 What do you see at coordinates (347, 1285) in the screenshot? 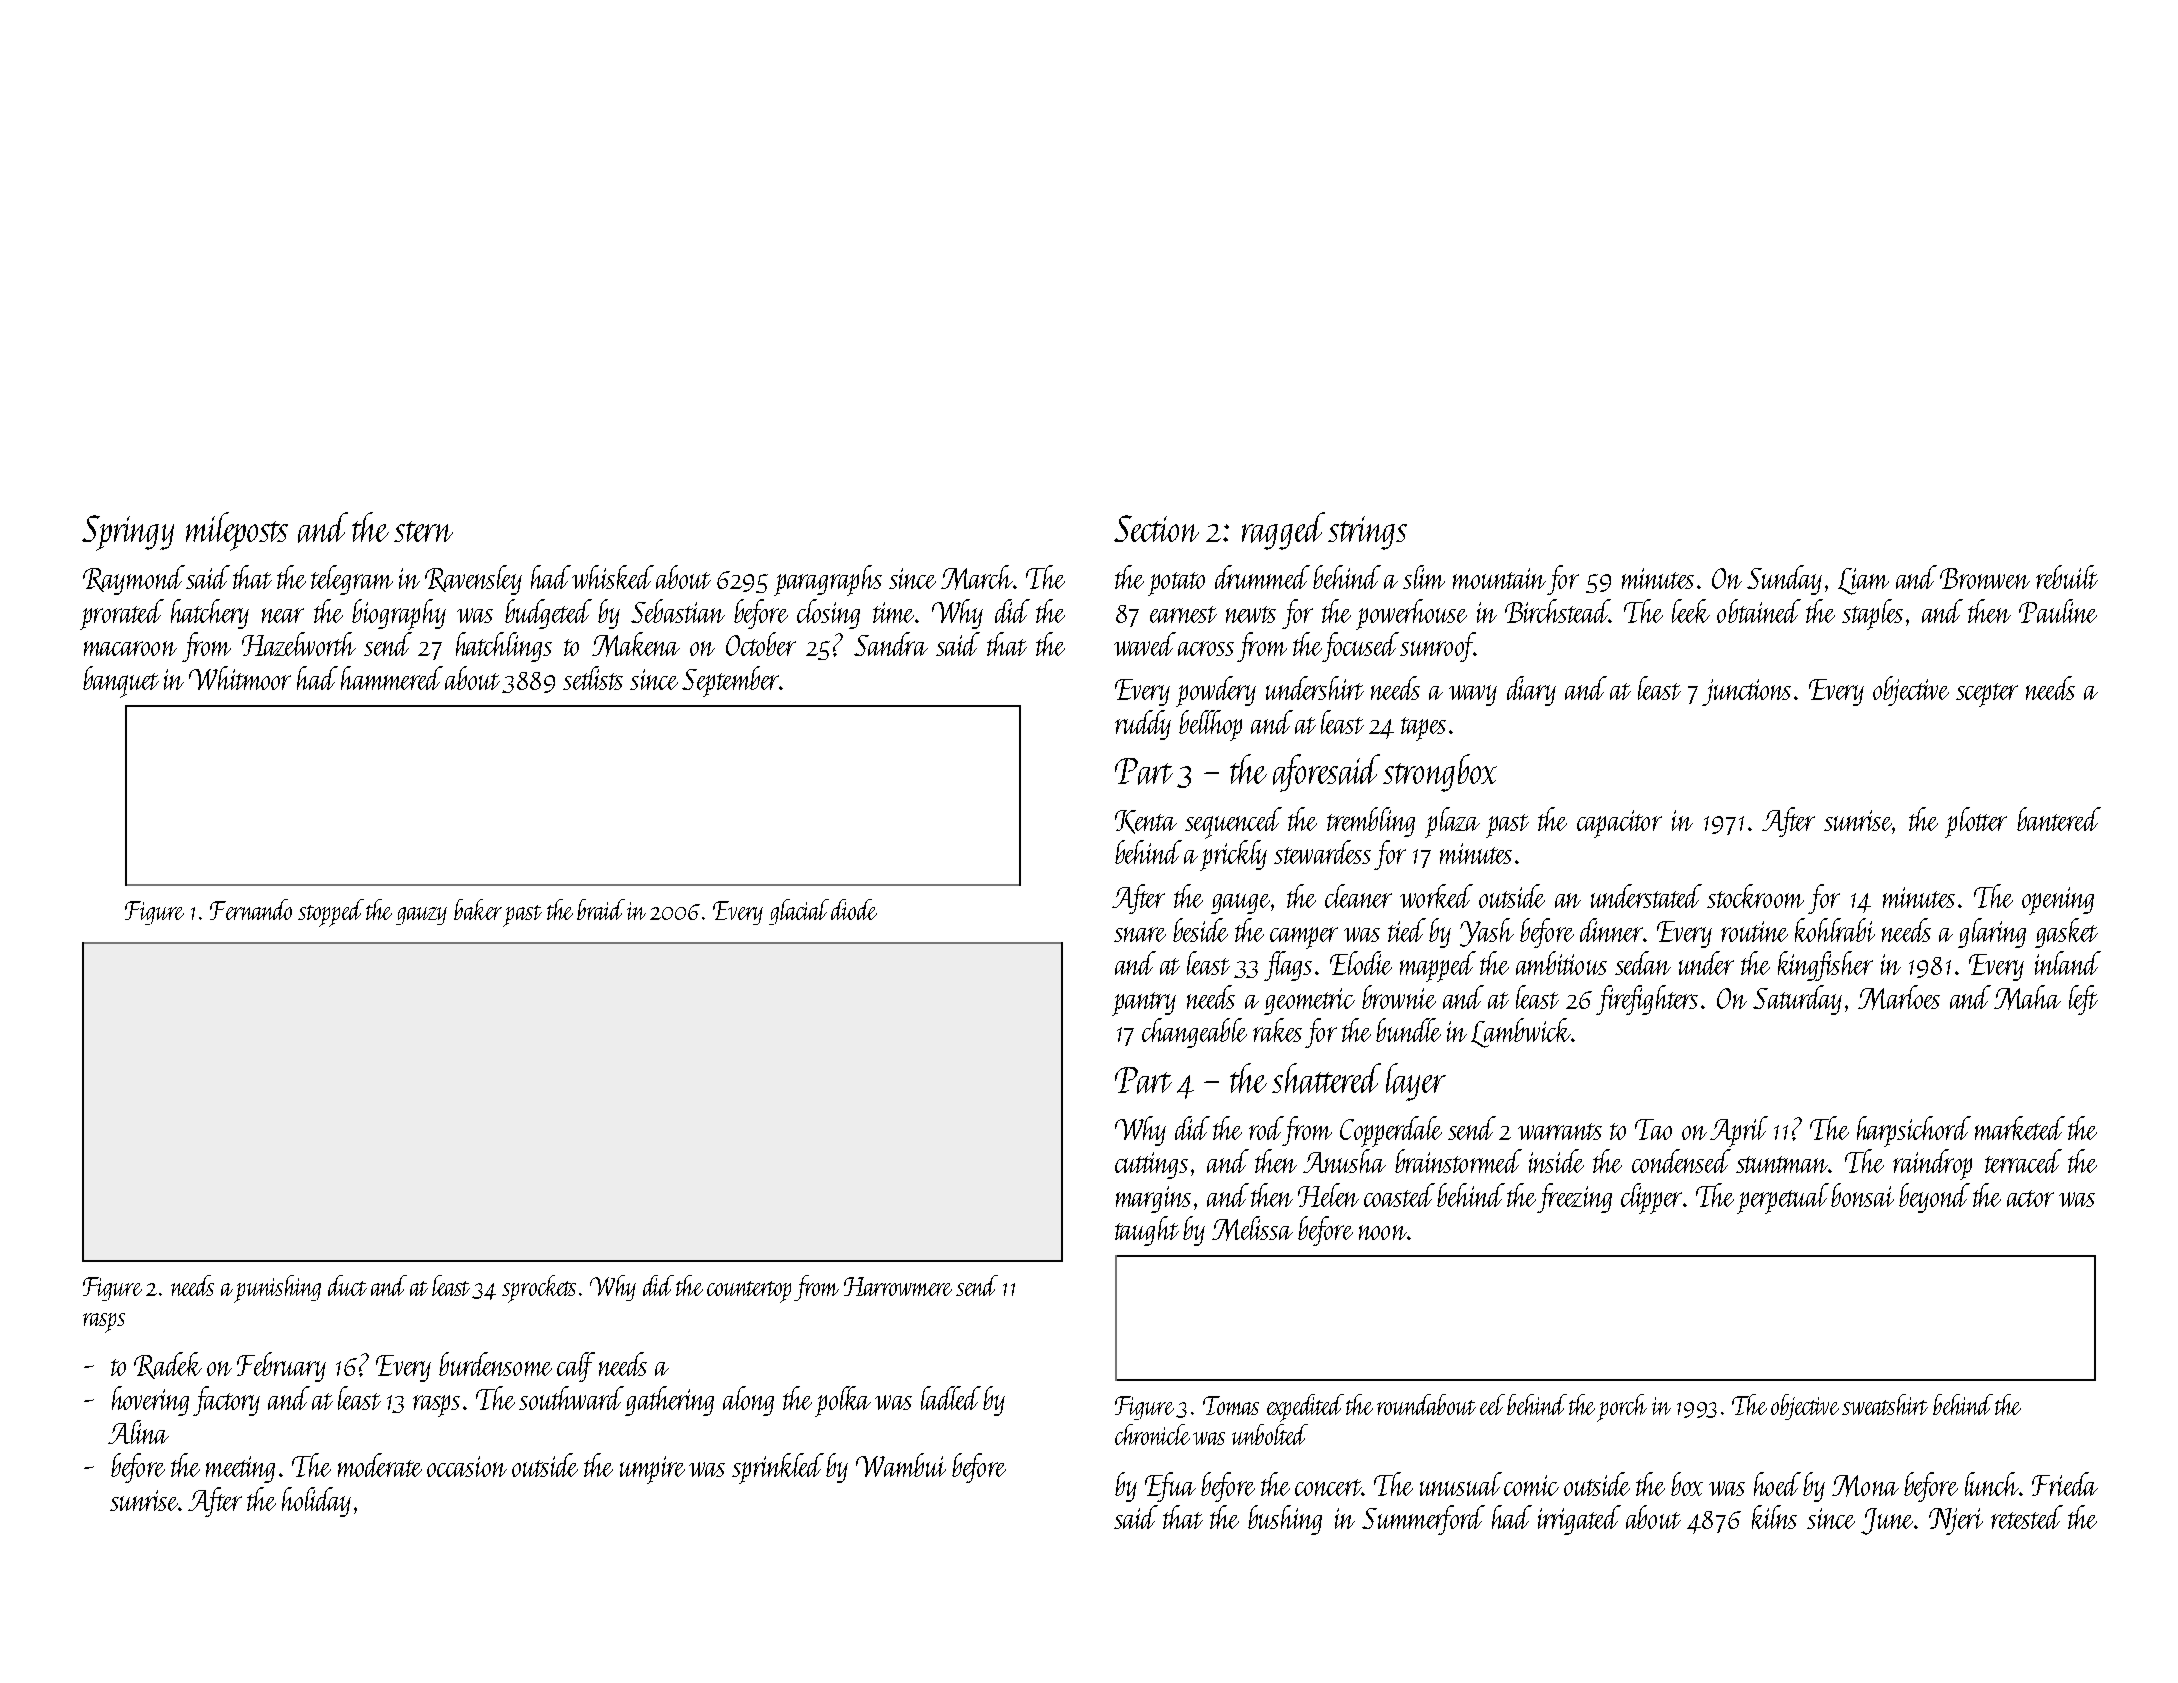
I see `duct` at bounding box center [347, 1285].
